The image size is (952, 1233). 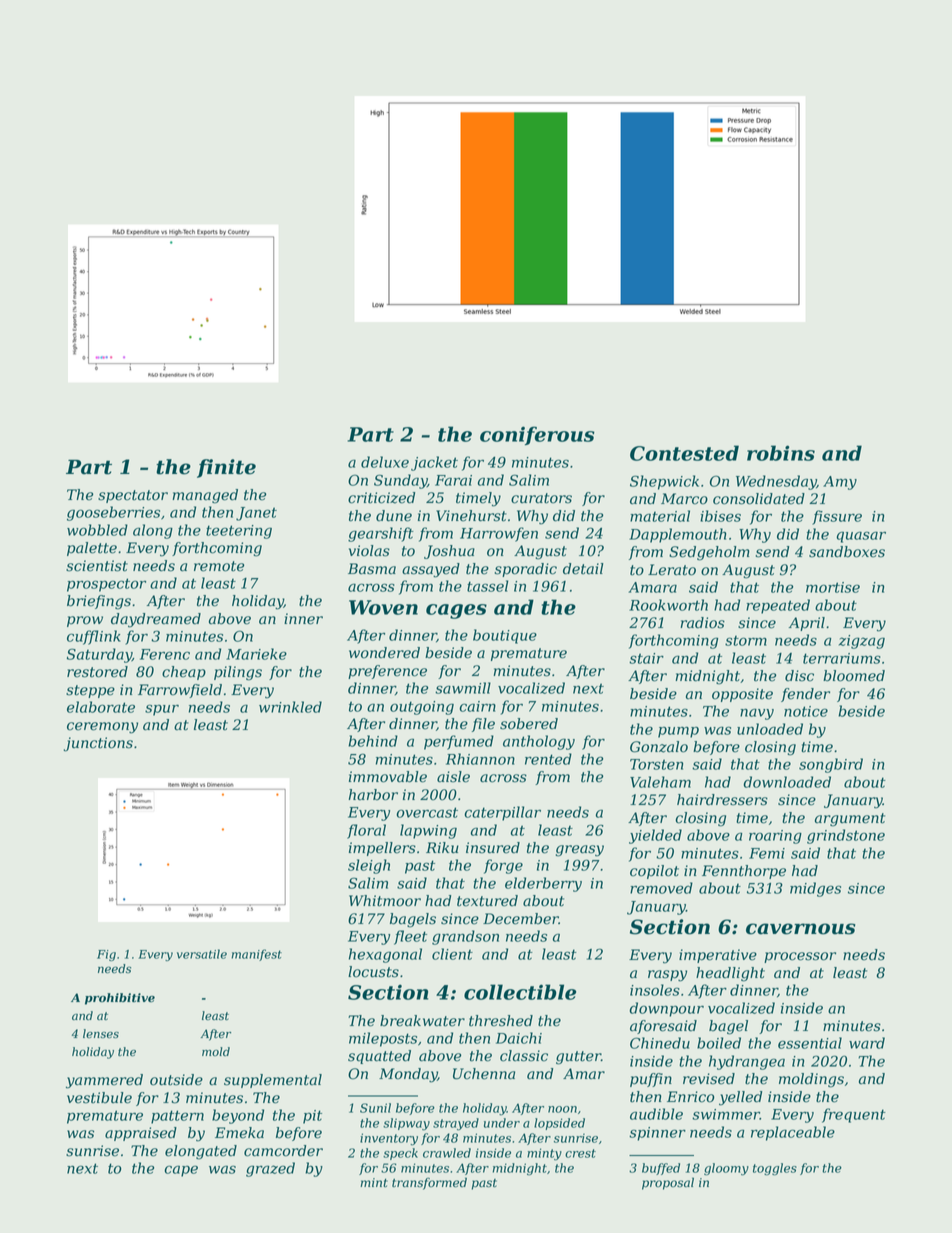 I want to click on toggles, so click(x=775, y=1169).
